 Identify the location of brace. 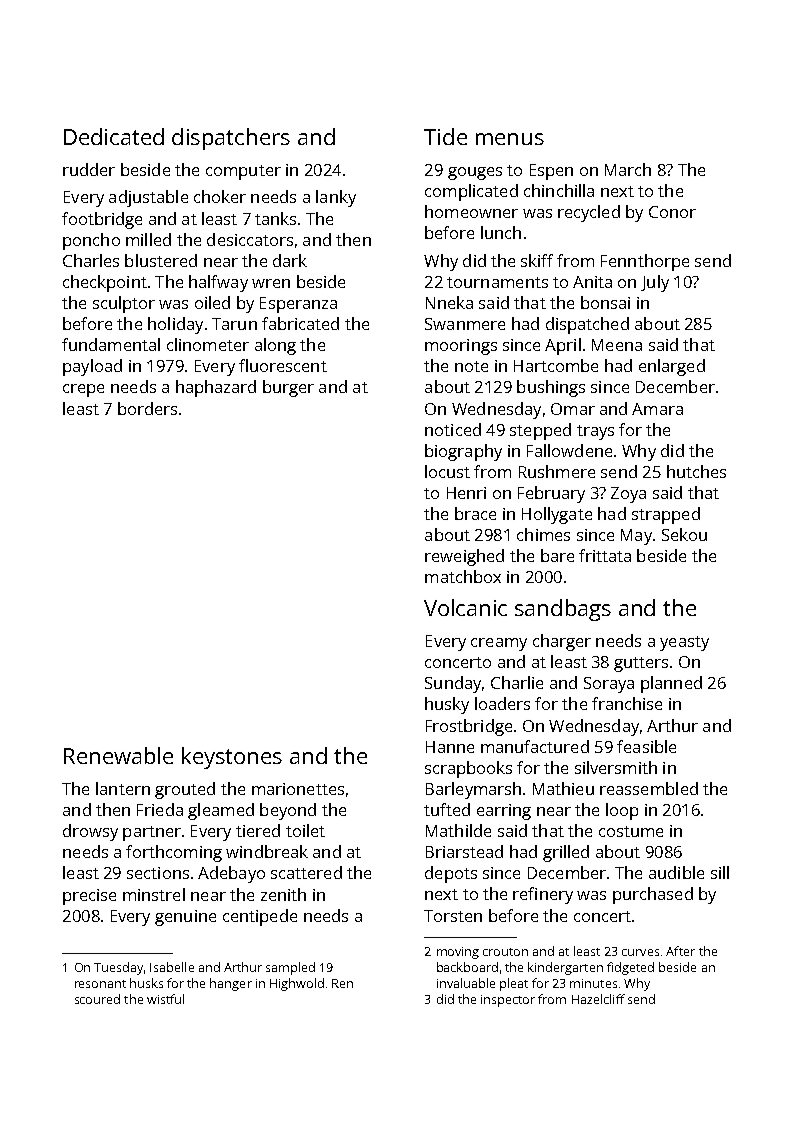
(475, 513).
